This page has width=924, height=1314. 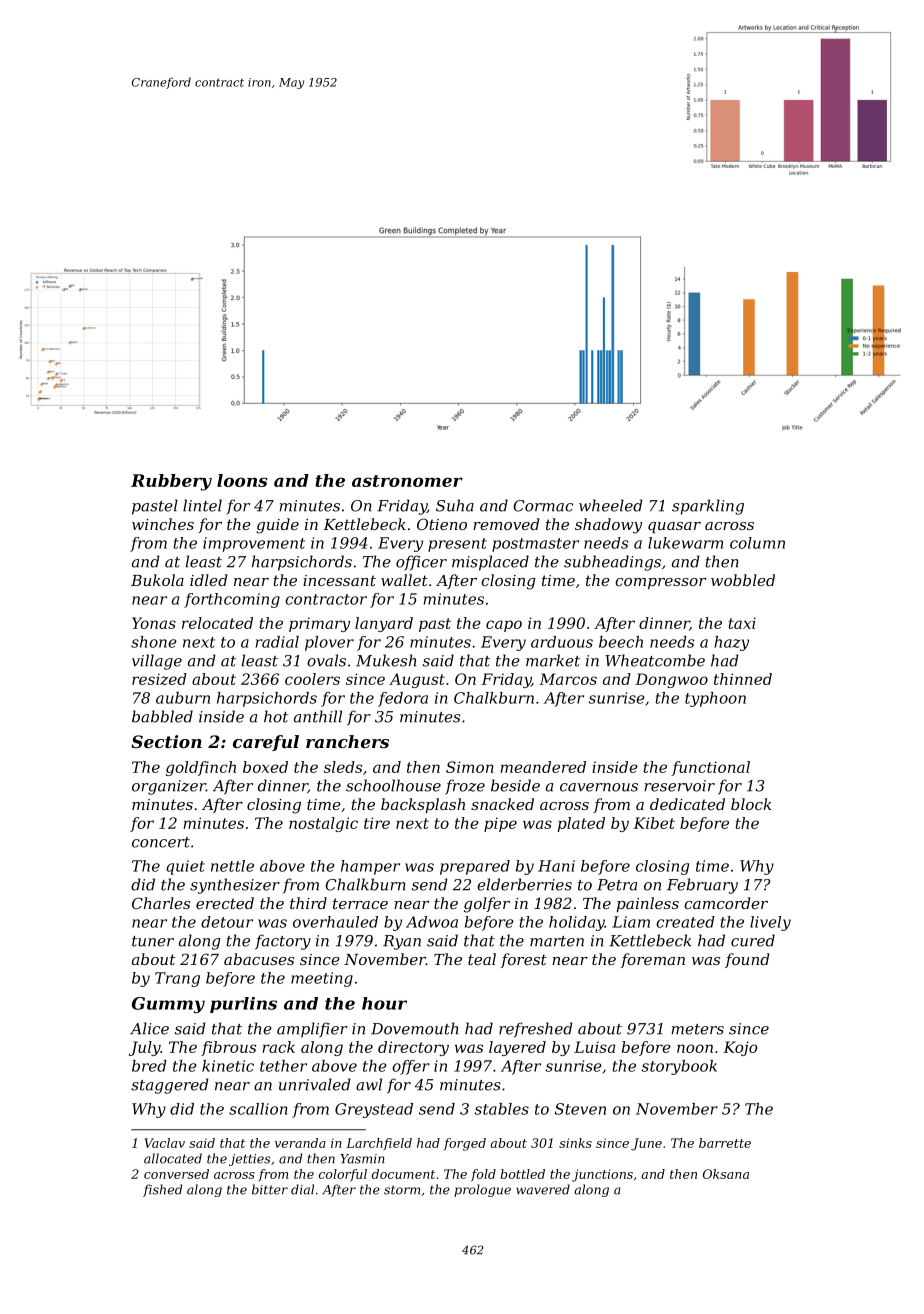 What do you see at coordinates (413, 1048) in the page?
I see `directory` at bounding box center [413, 1048].
